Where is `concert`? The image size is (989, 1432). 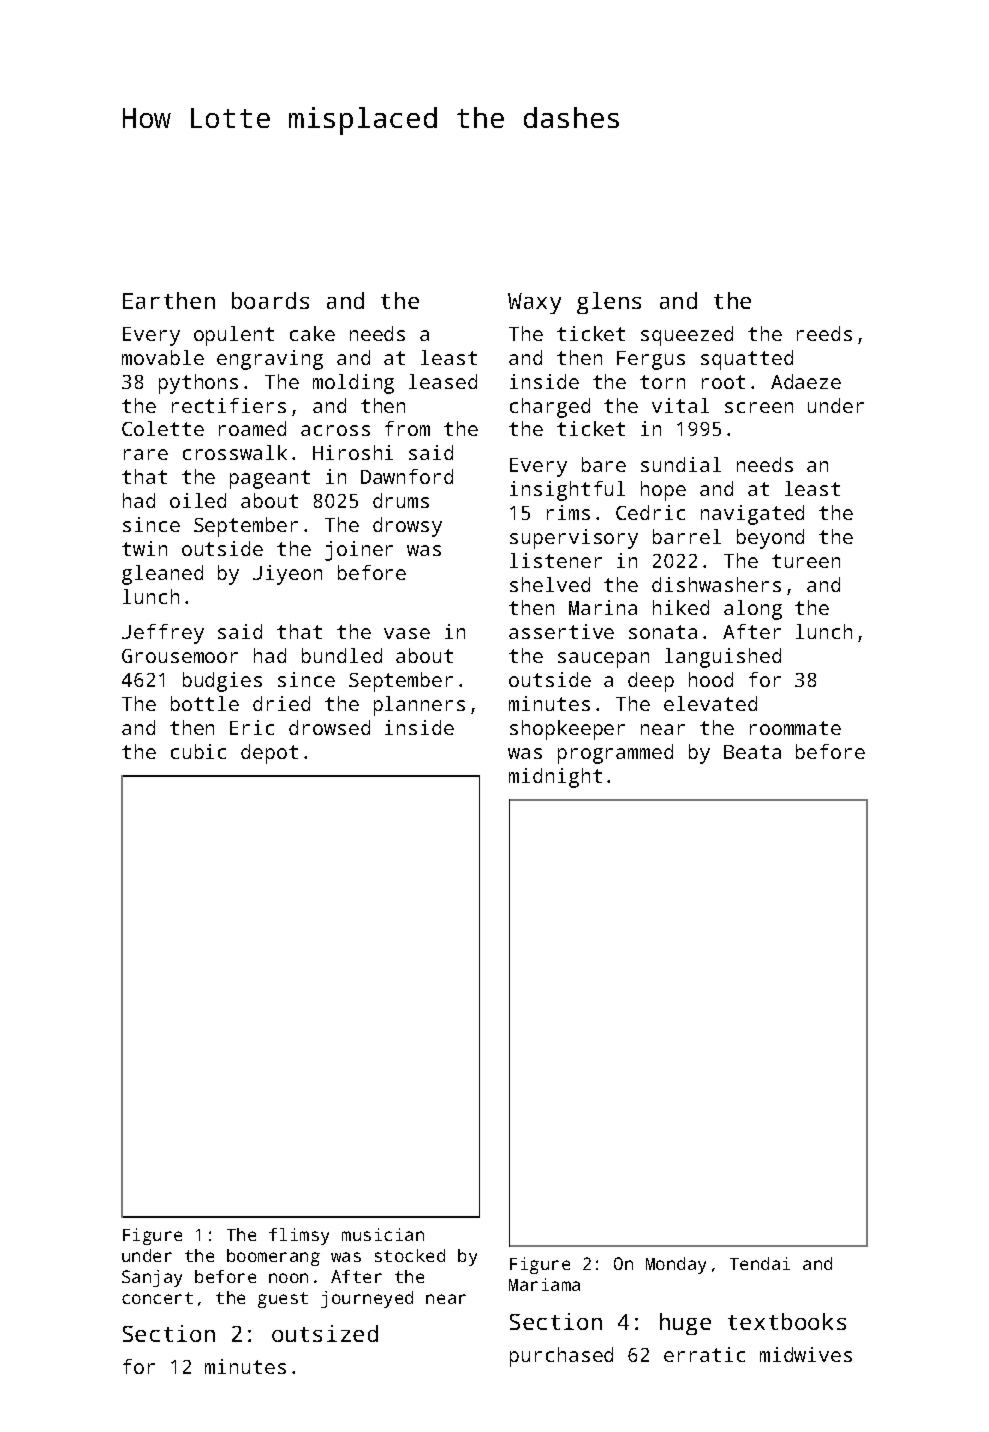
concert is located at coordinates (157, 1298).
